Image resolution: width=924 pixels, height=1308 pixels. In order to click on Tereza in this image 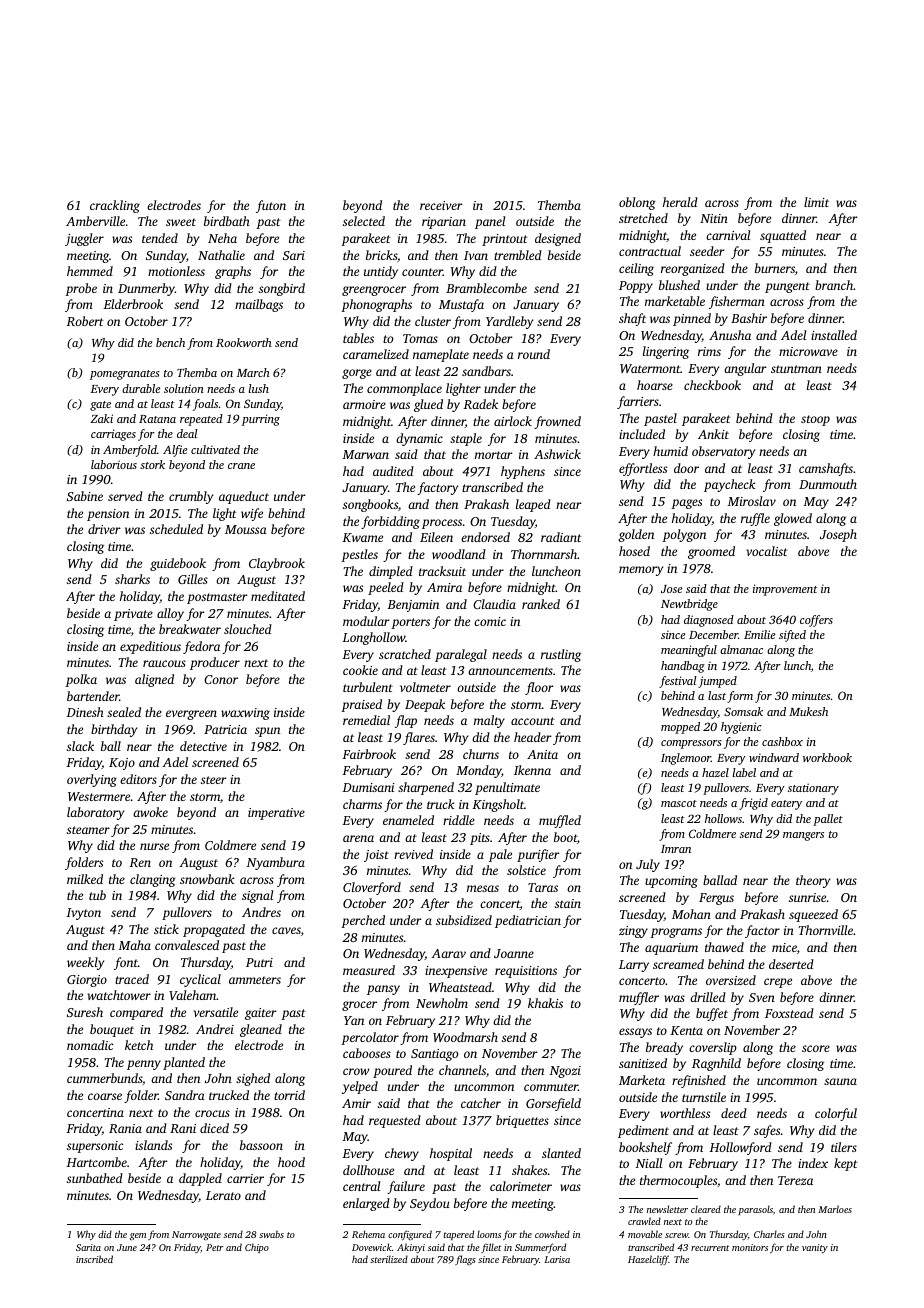, I will do `click(795, 1180)`.
